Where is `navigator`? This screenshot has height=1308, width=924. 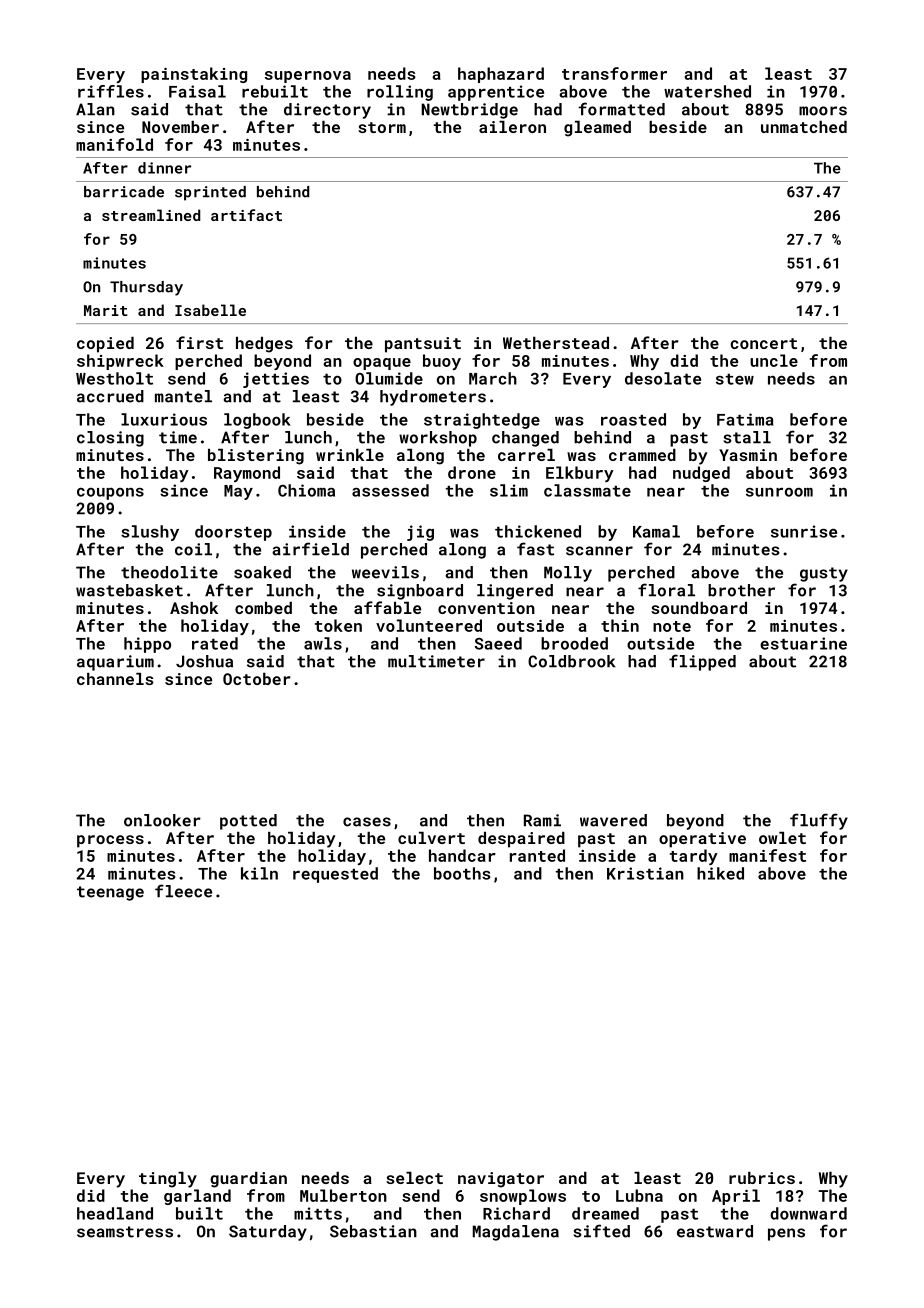 navigator is located at coordinates (501, 1180).
